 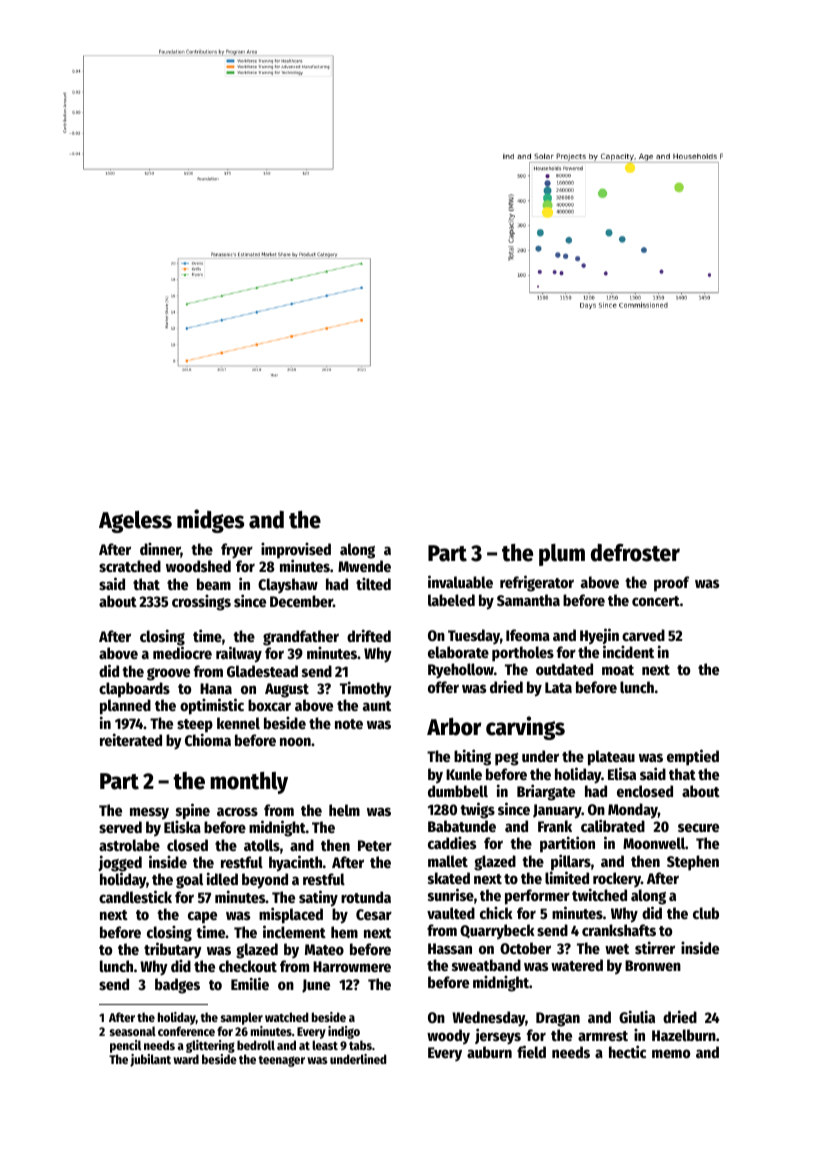 What do you see at coordinates (150, 1060) in the screenshot?
I see `jubilant` at bounding box center [150, 1060].
